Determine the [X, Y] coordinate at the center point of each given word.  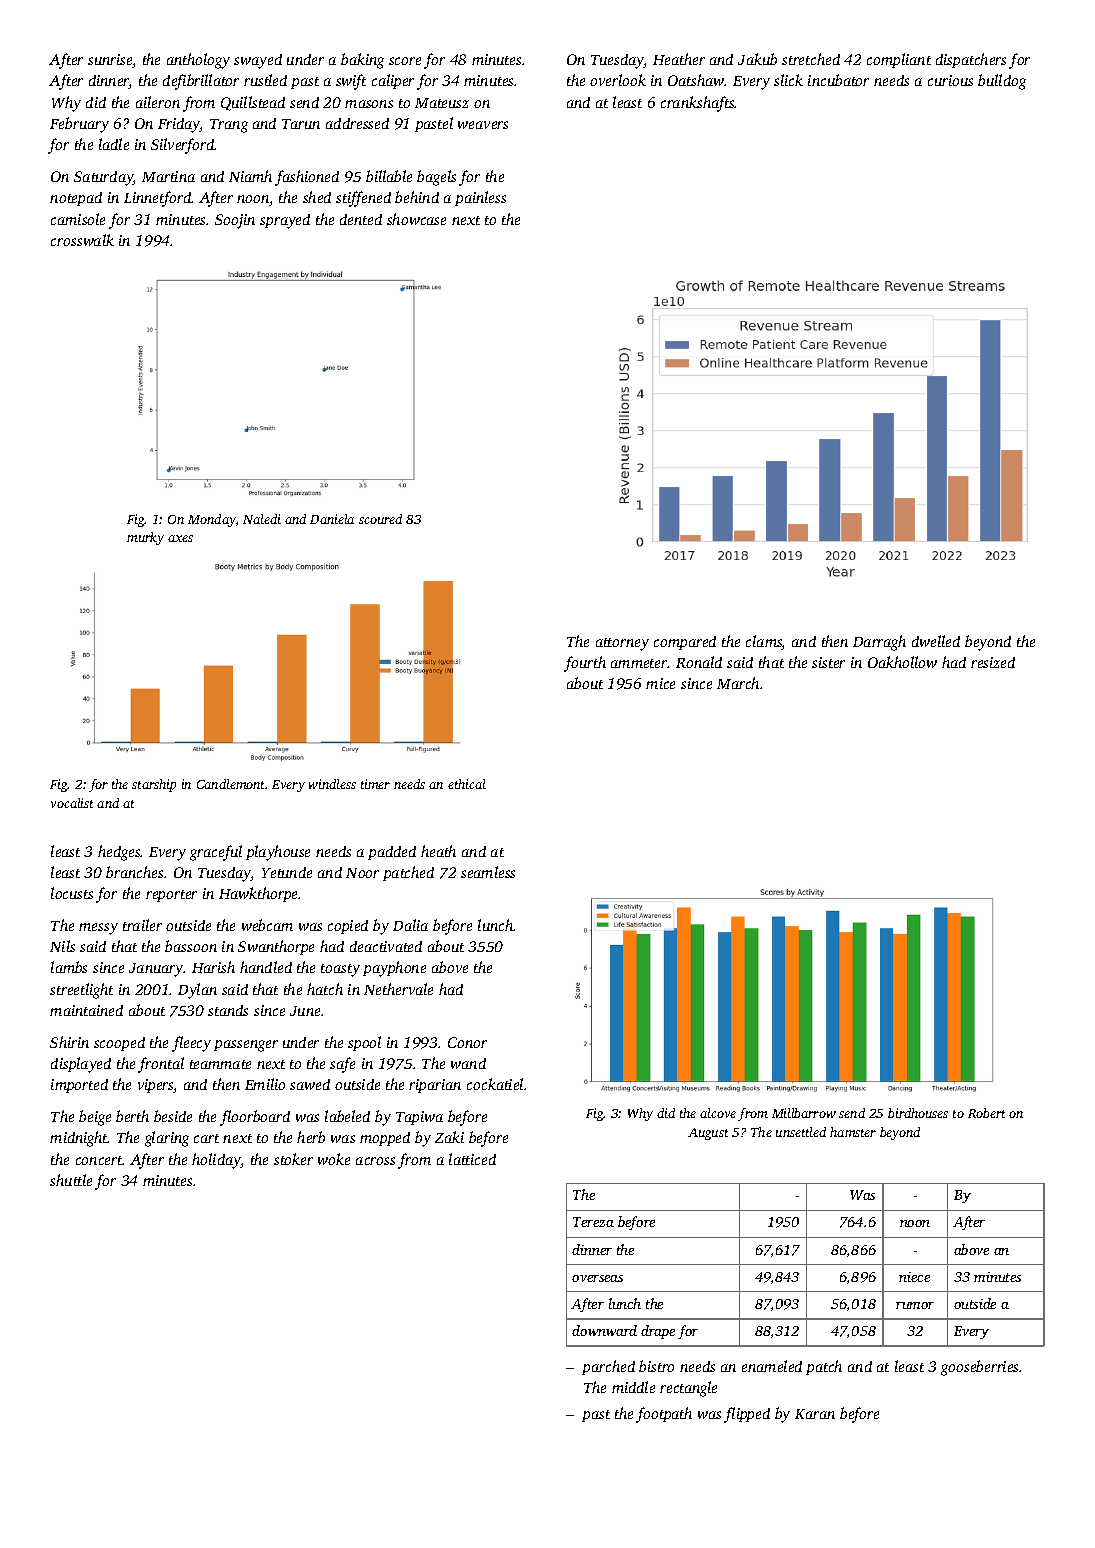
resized [993, 662]
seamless [488, 872]
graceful [216, 853]
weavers [483, 125]
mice [660, 683]
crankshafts [698, 104]
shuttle [71, 1180]
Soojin [235, 221]
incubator [838, 80]
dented [361, 219]
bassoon [191, 946]
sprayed [285, 221]
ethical [467, 784]
